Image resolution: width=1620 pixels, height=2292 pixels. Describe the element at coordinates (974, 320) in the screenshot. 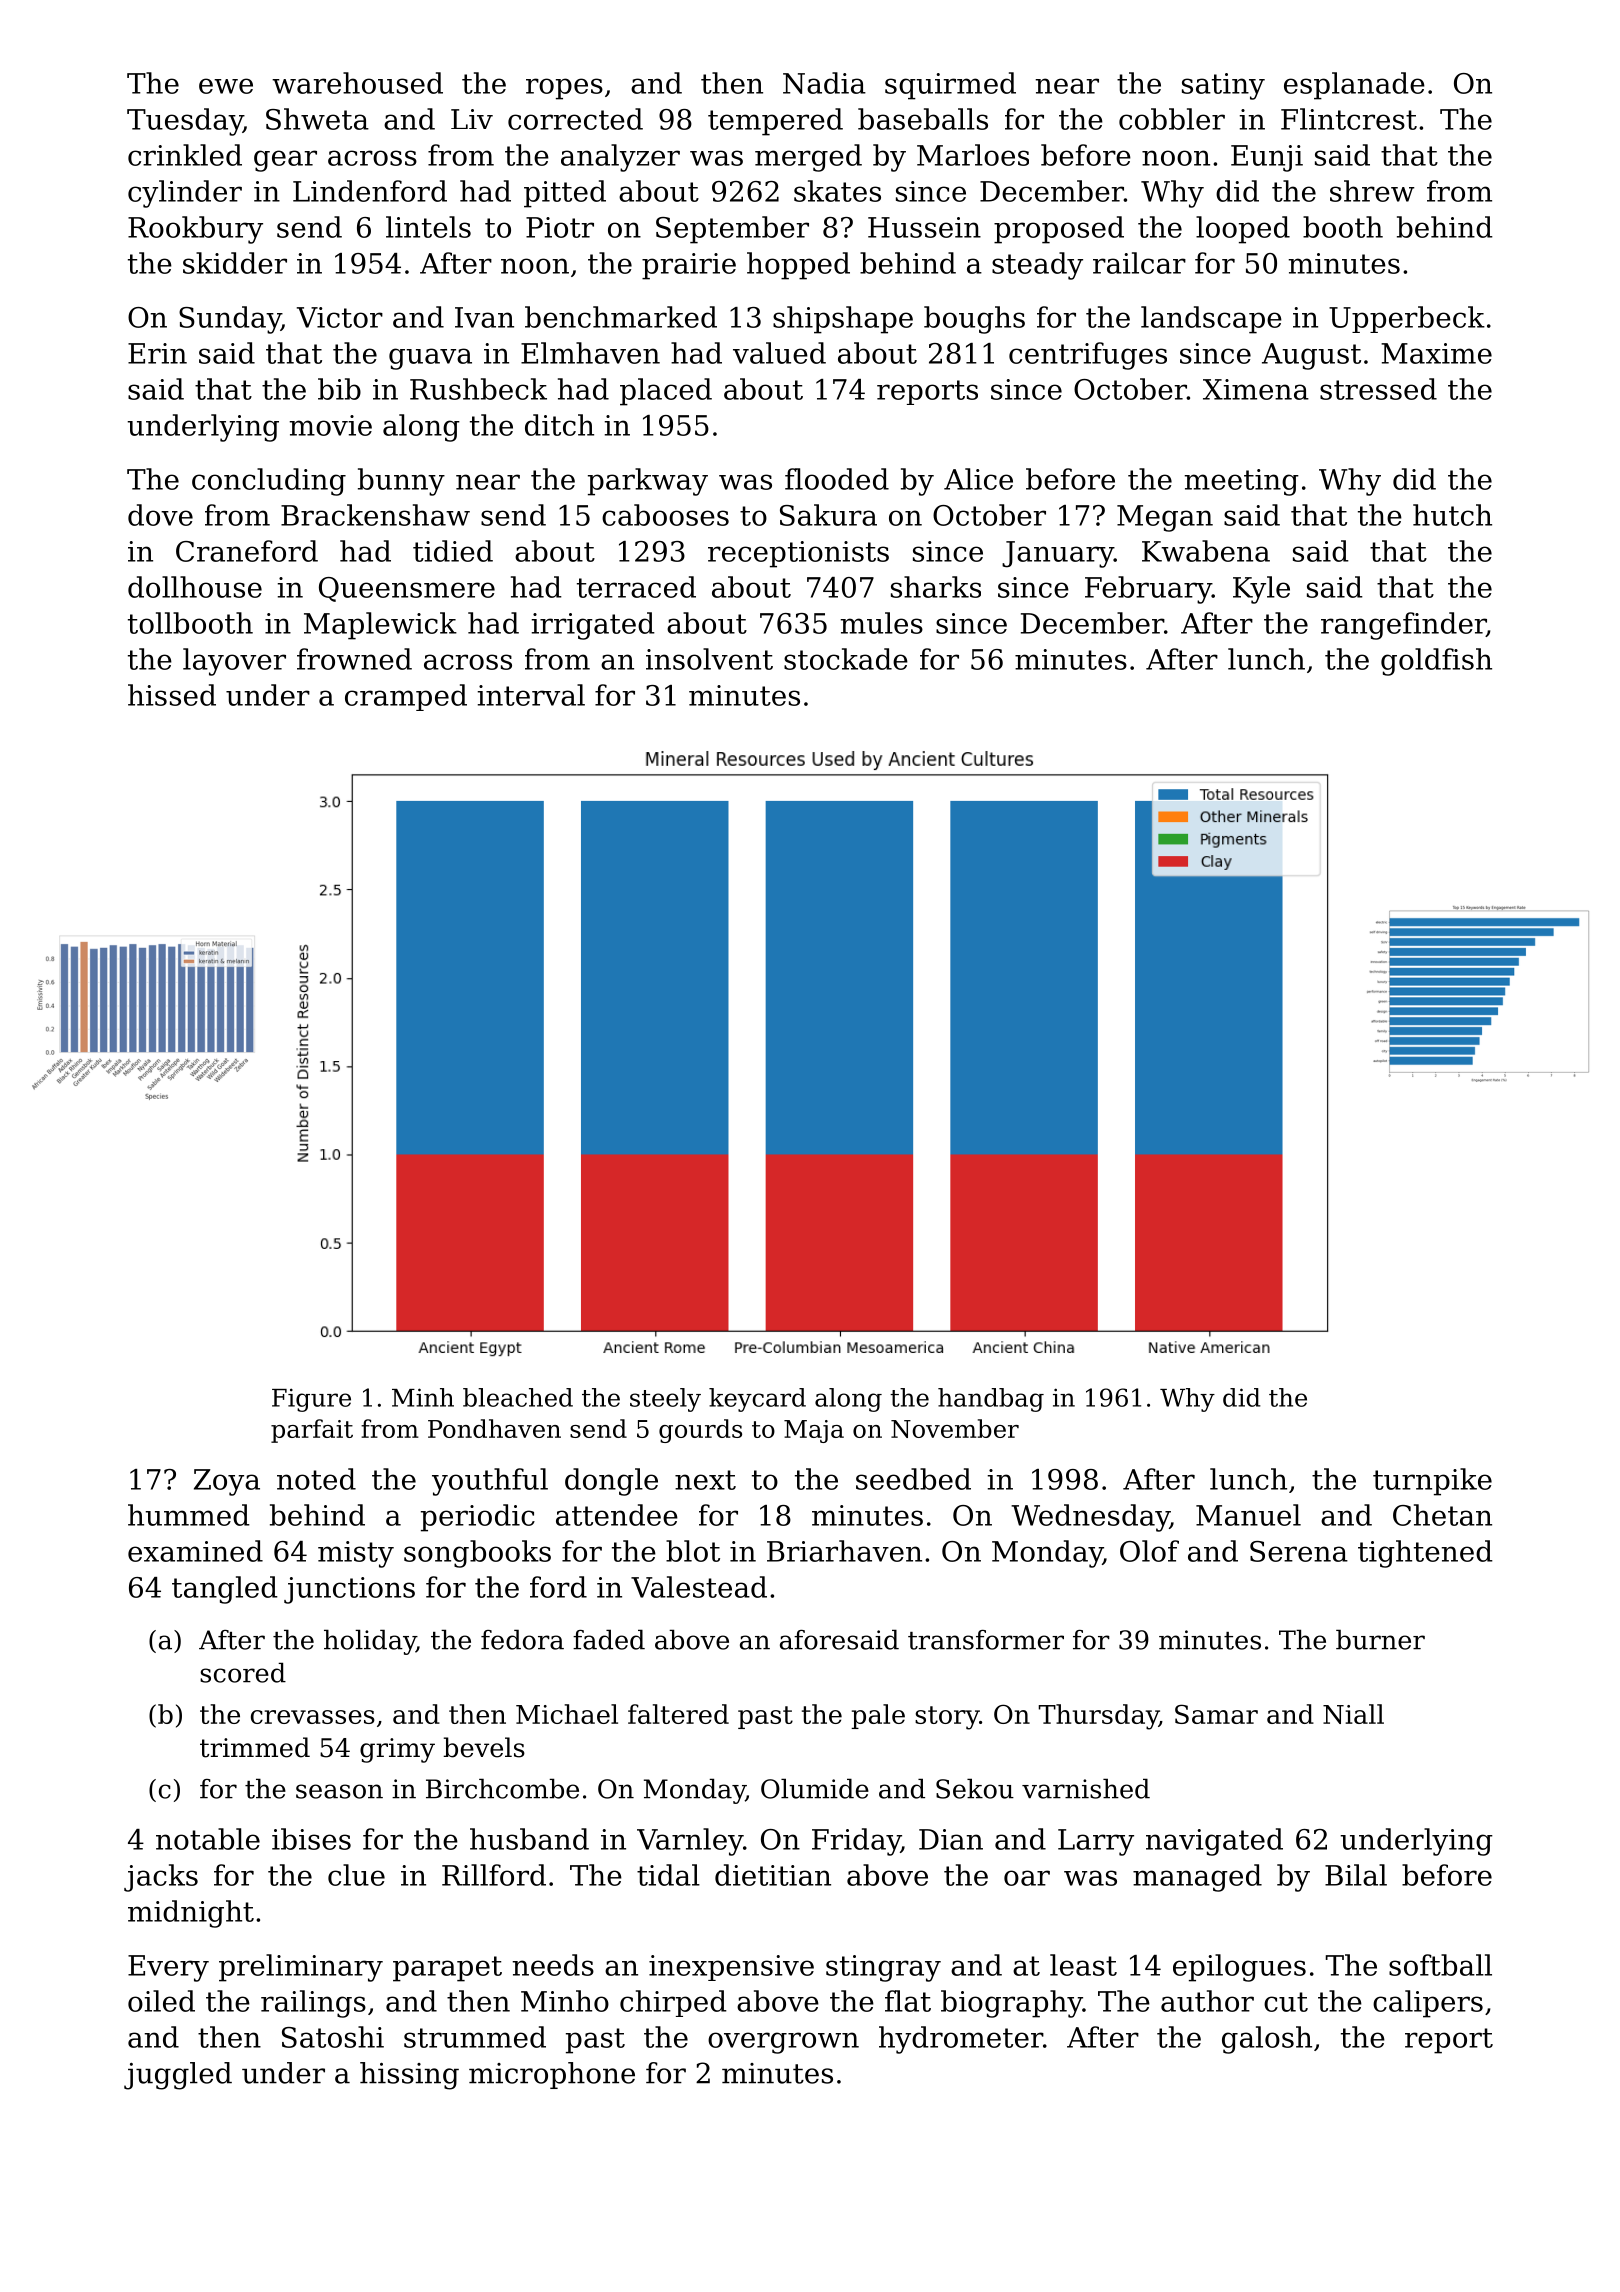

I see `boughs` at that location.
